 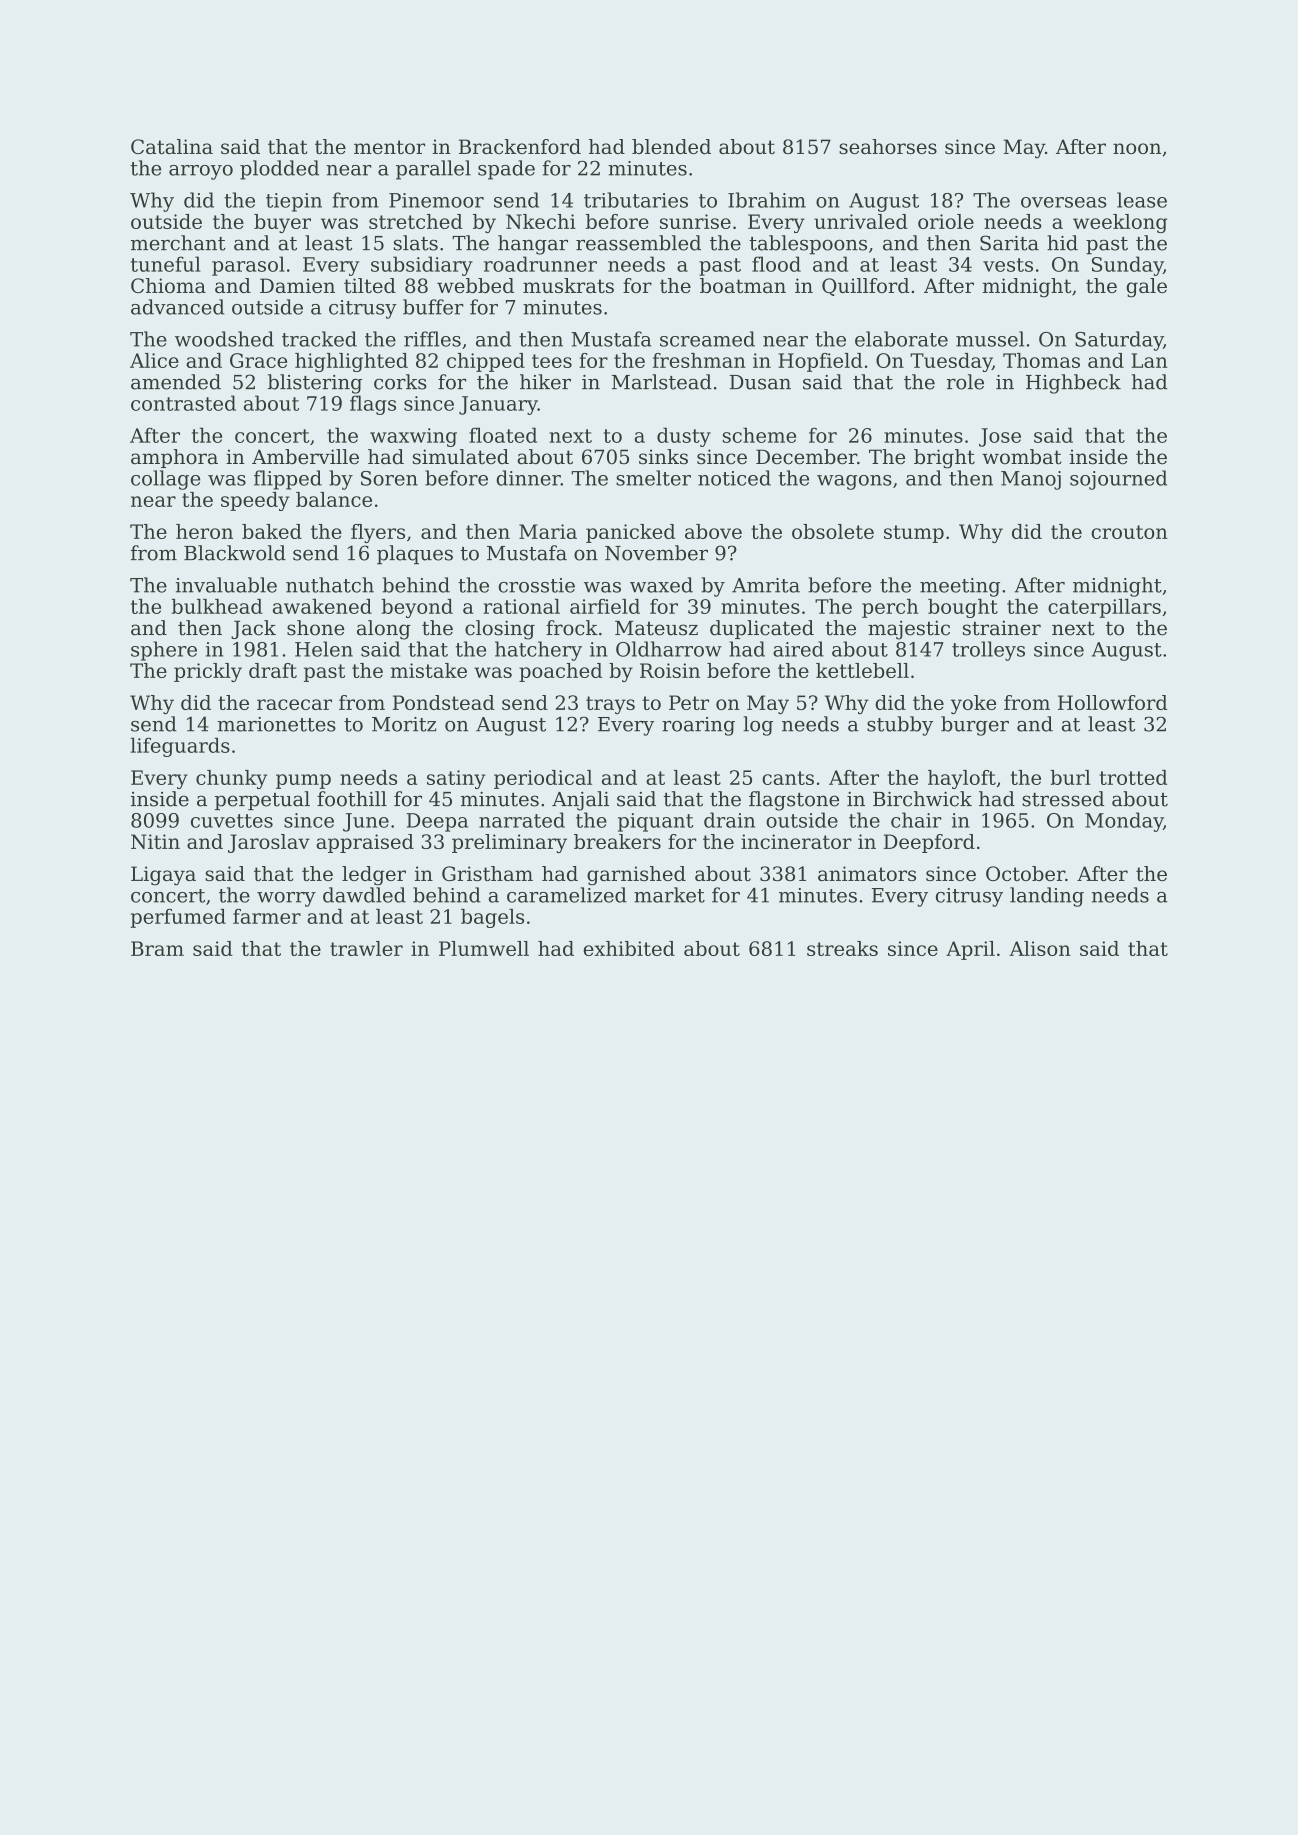 I want to click on animators, so click(x=867, y=873).
